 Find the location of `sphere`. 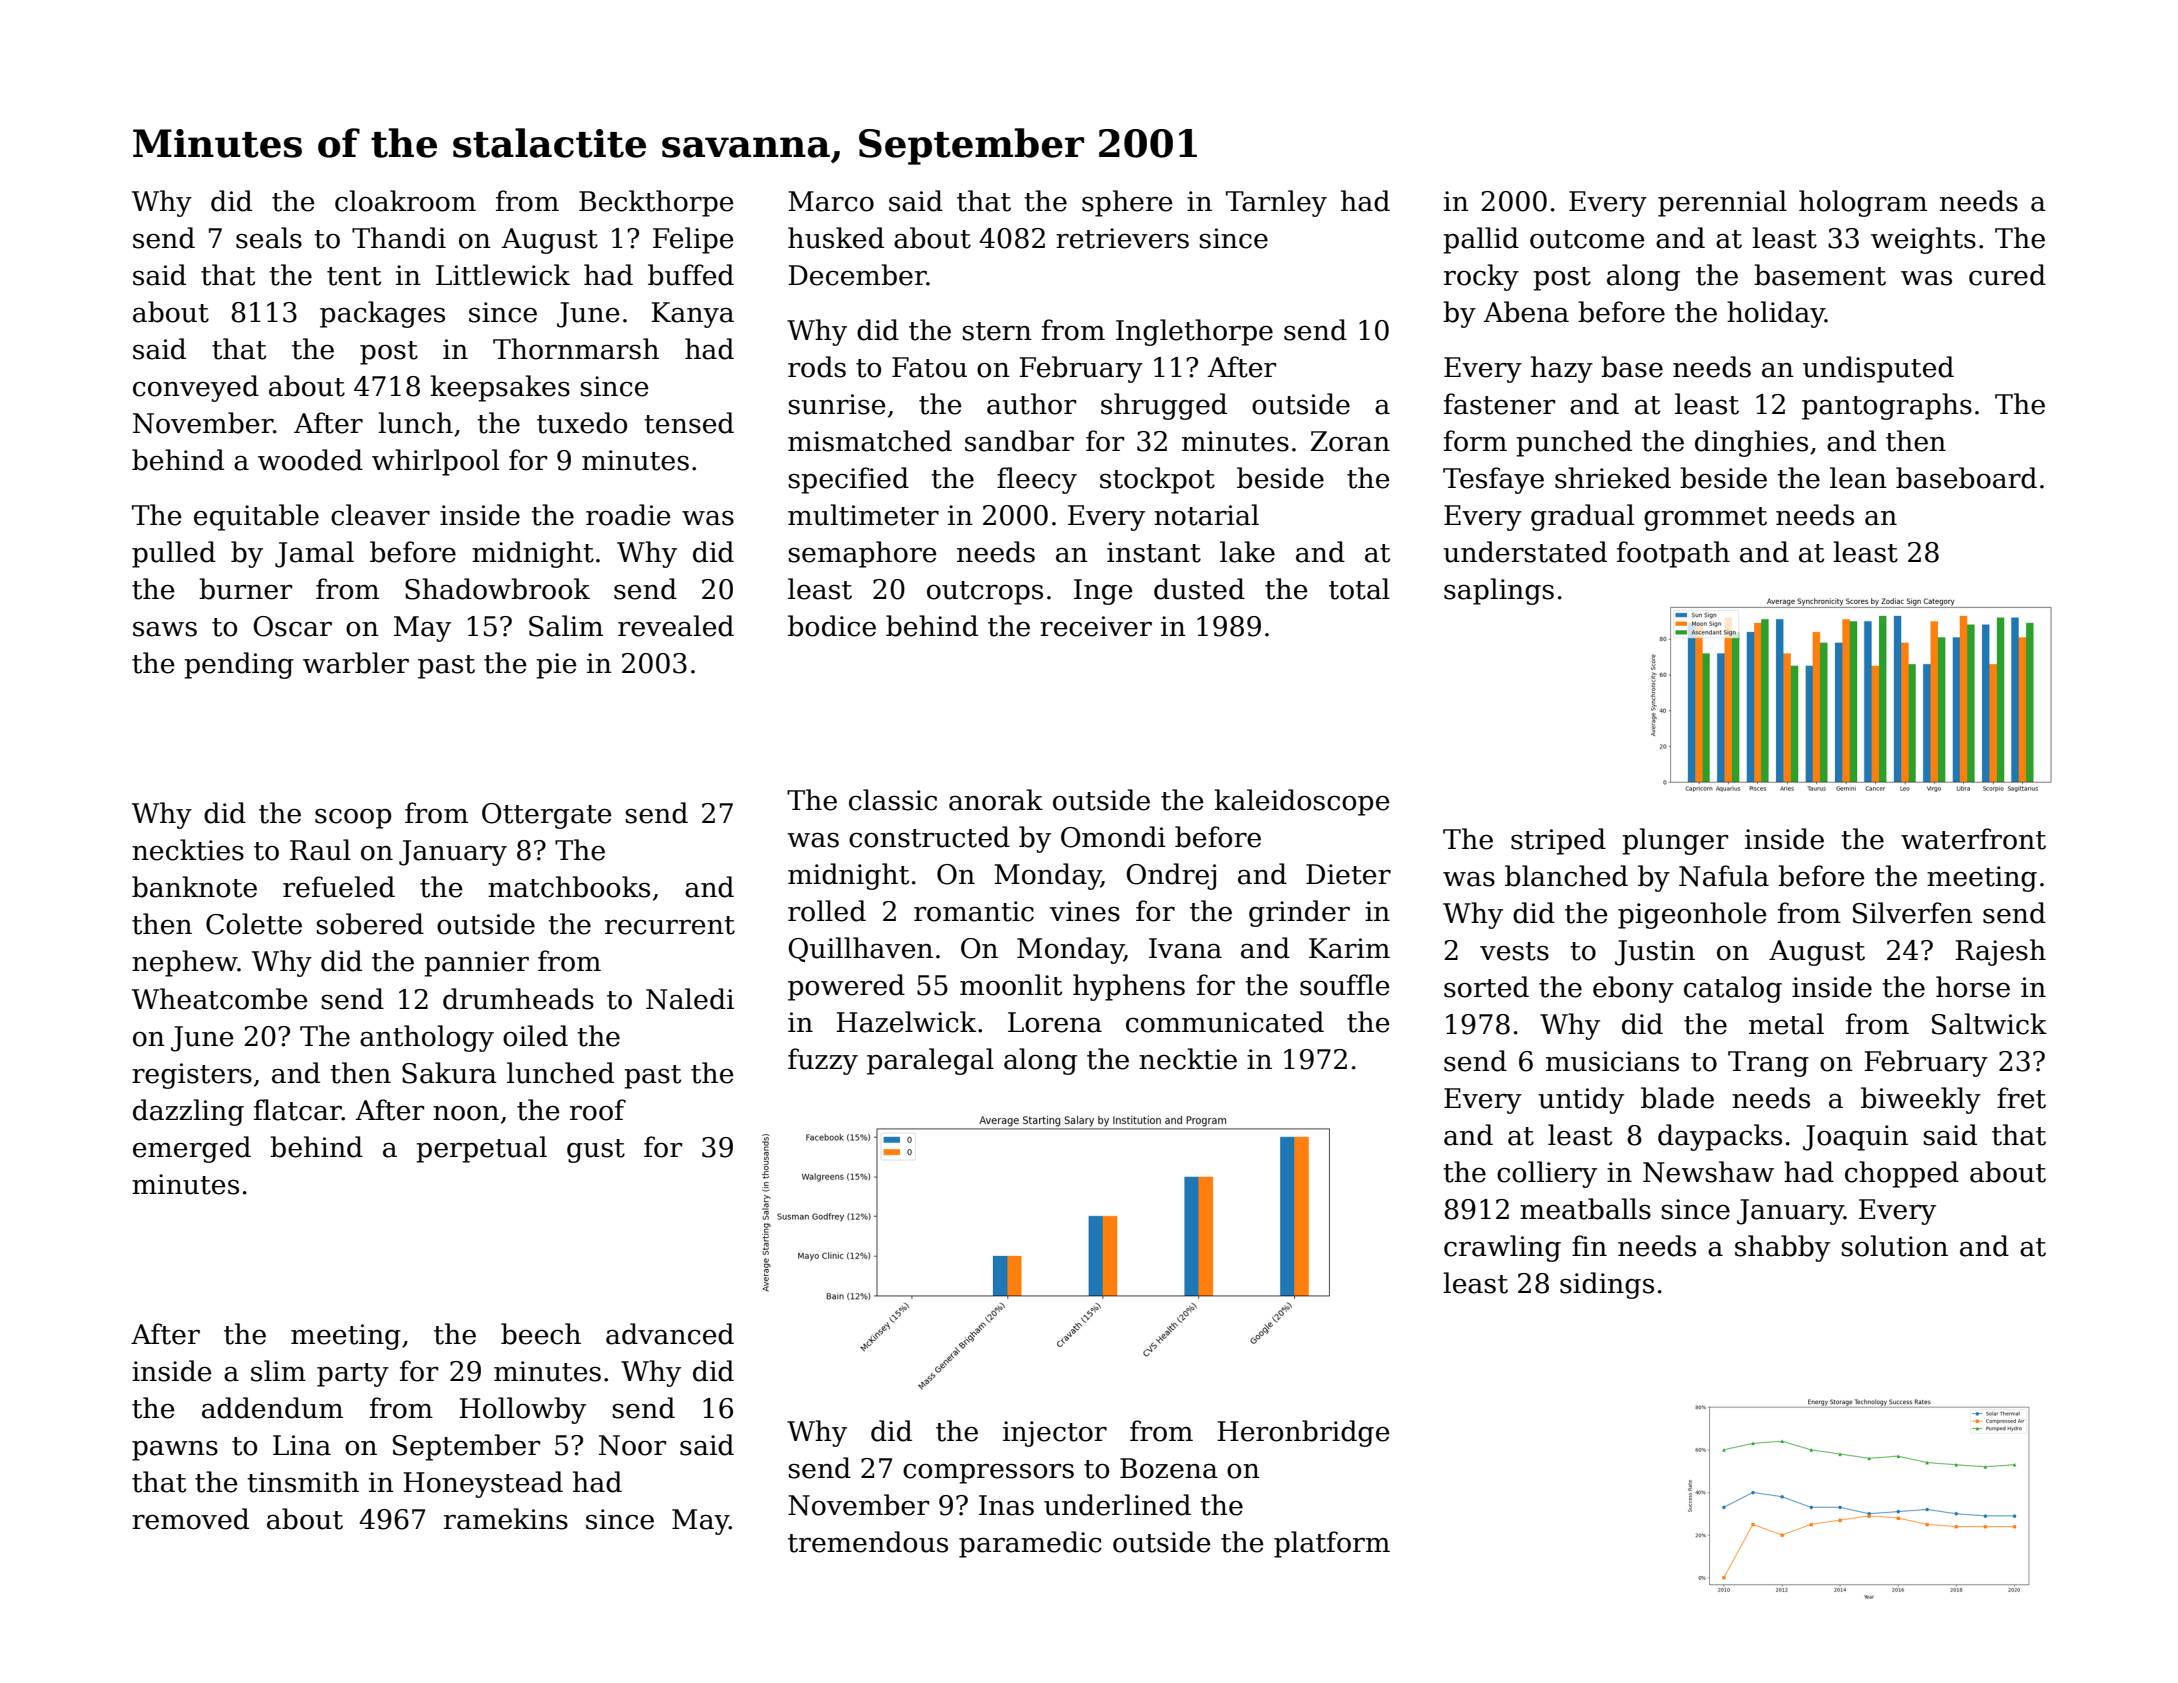

sphere is located at coordinates (1127, 203).
